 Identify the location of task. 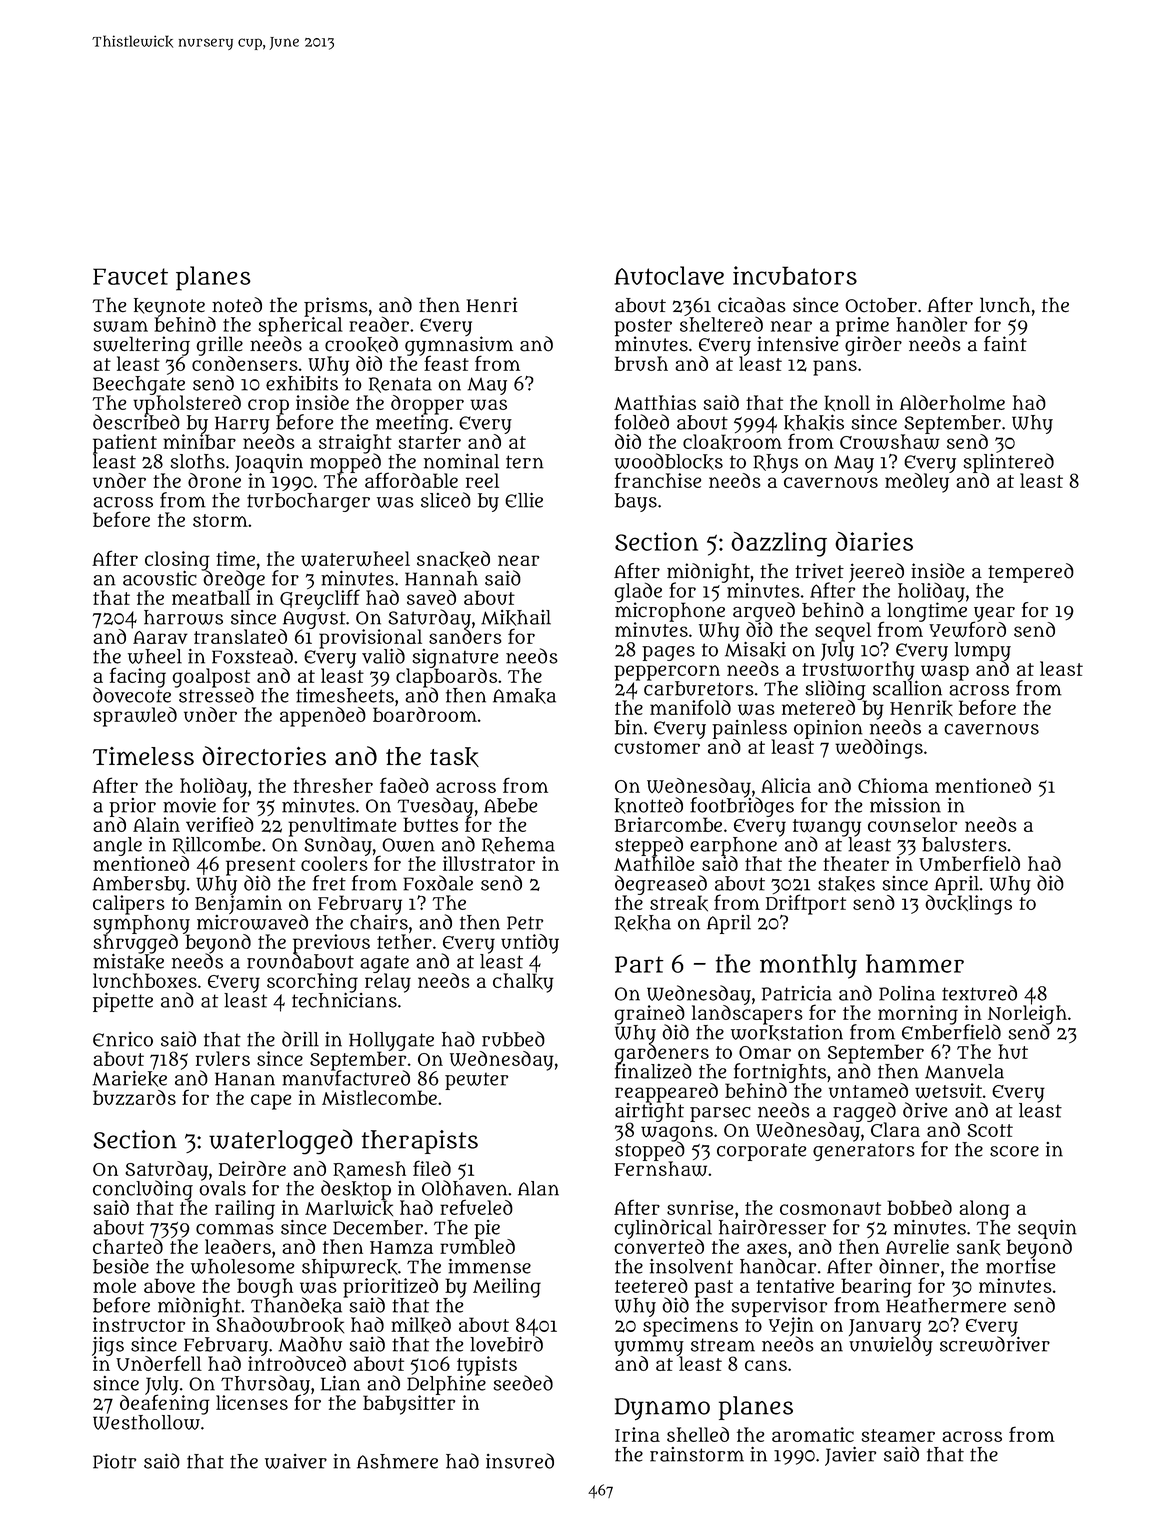
(454, 757).
